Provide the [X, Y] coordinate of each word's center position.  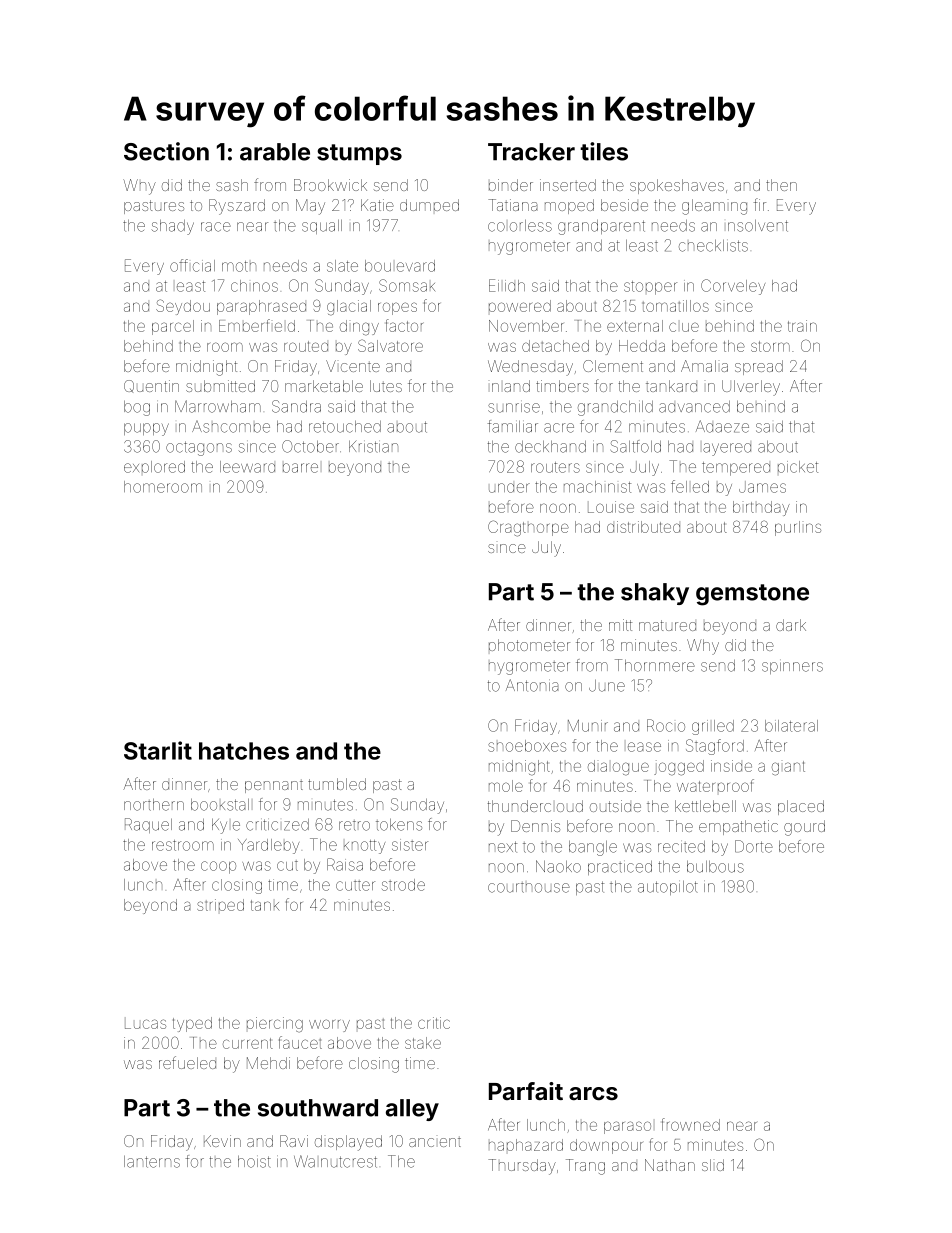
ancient [435, 1141]
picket [798, 467]
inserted [568, 185]
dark [791, 625]
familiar [513, 426]
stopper [650, 288]
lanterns [152, 1162]
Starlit [158, 750]
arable [275, 152]
